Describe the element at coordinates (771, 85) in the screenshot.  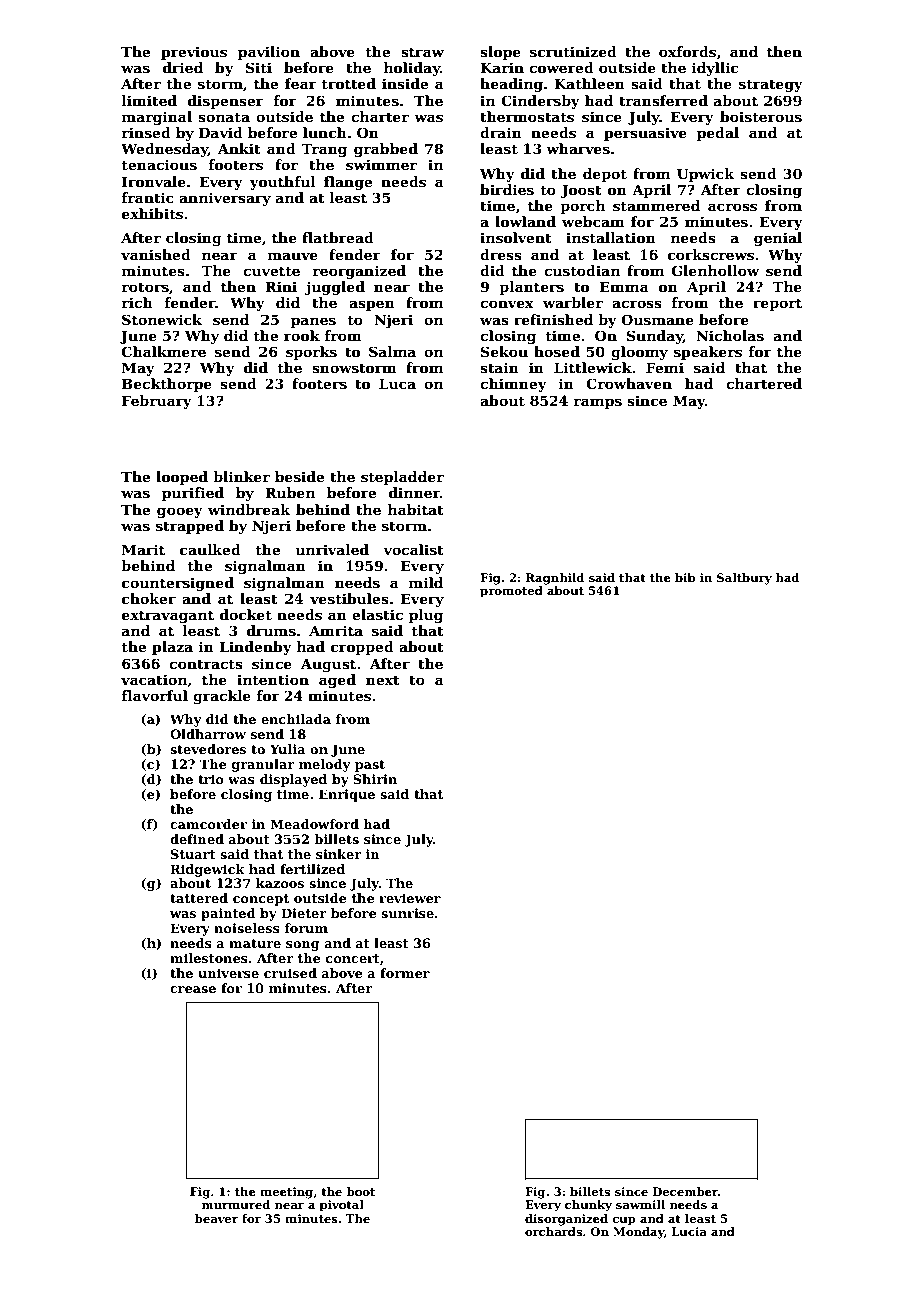
I see `strategy` at that location.
